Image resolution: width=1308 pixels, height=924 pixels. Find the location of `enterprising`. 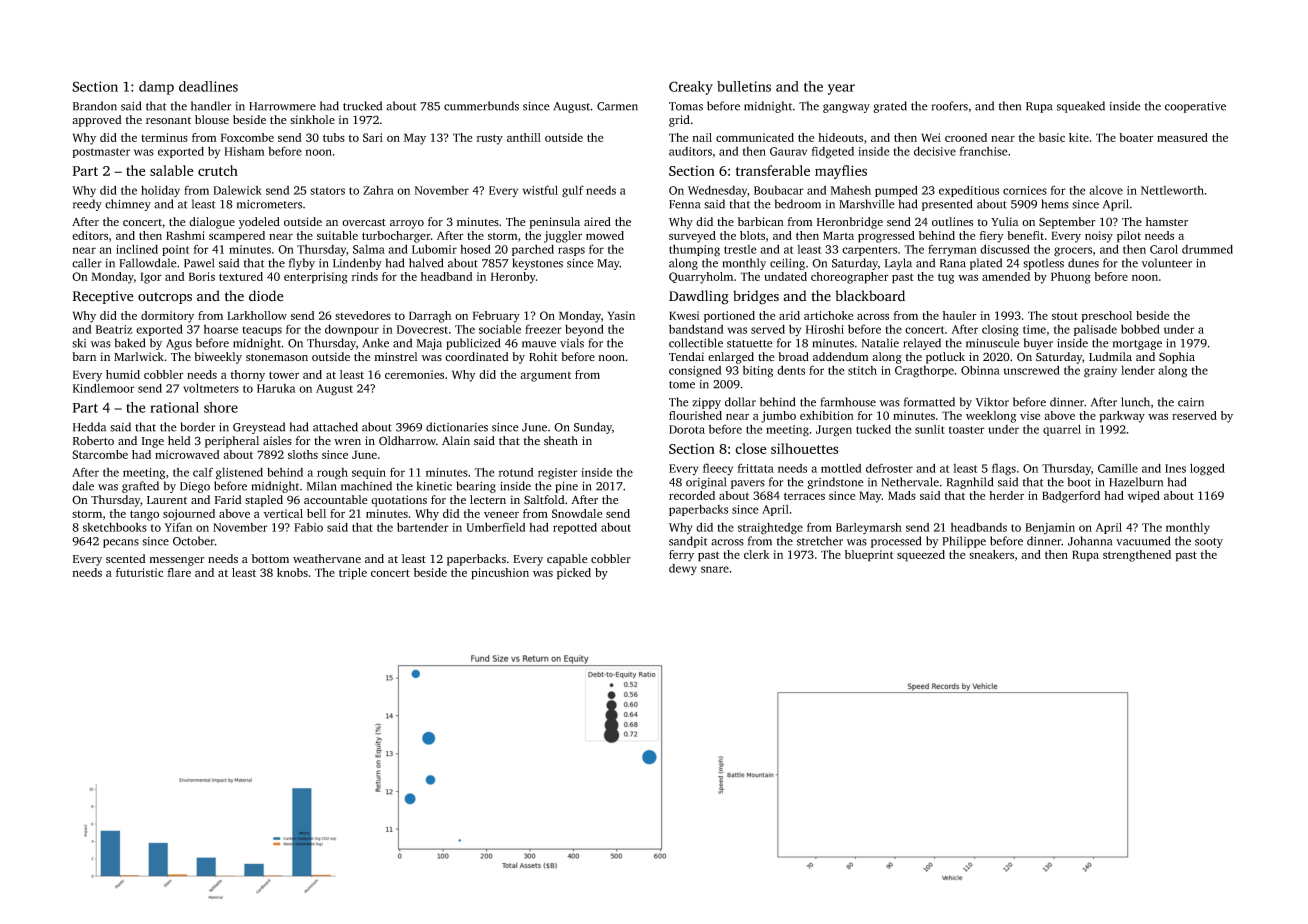

enterprising is located at coordinates (316, 278).
